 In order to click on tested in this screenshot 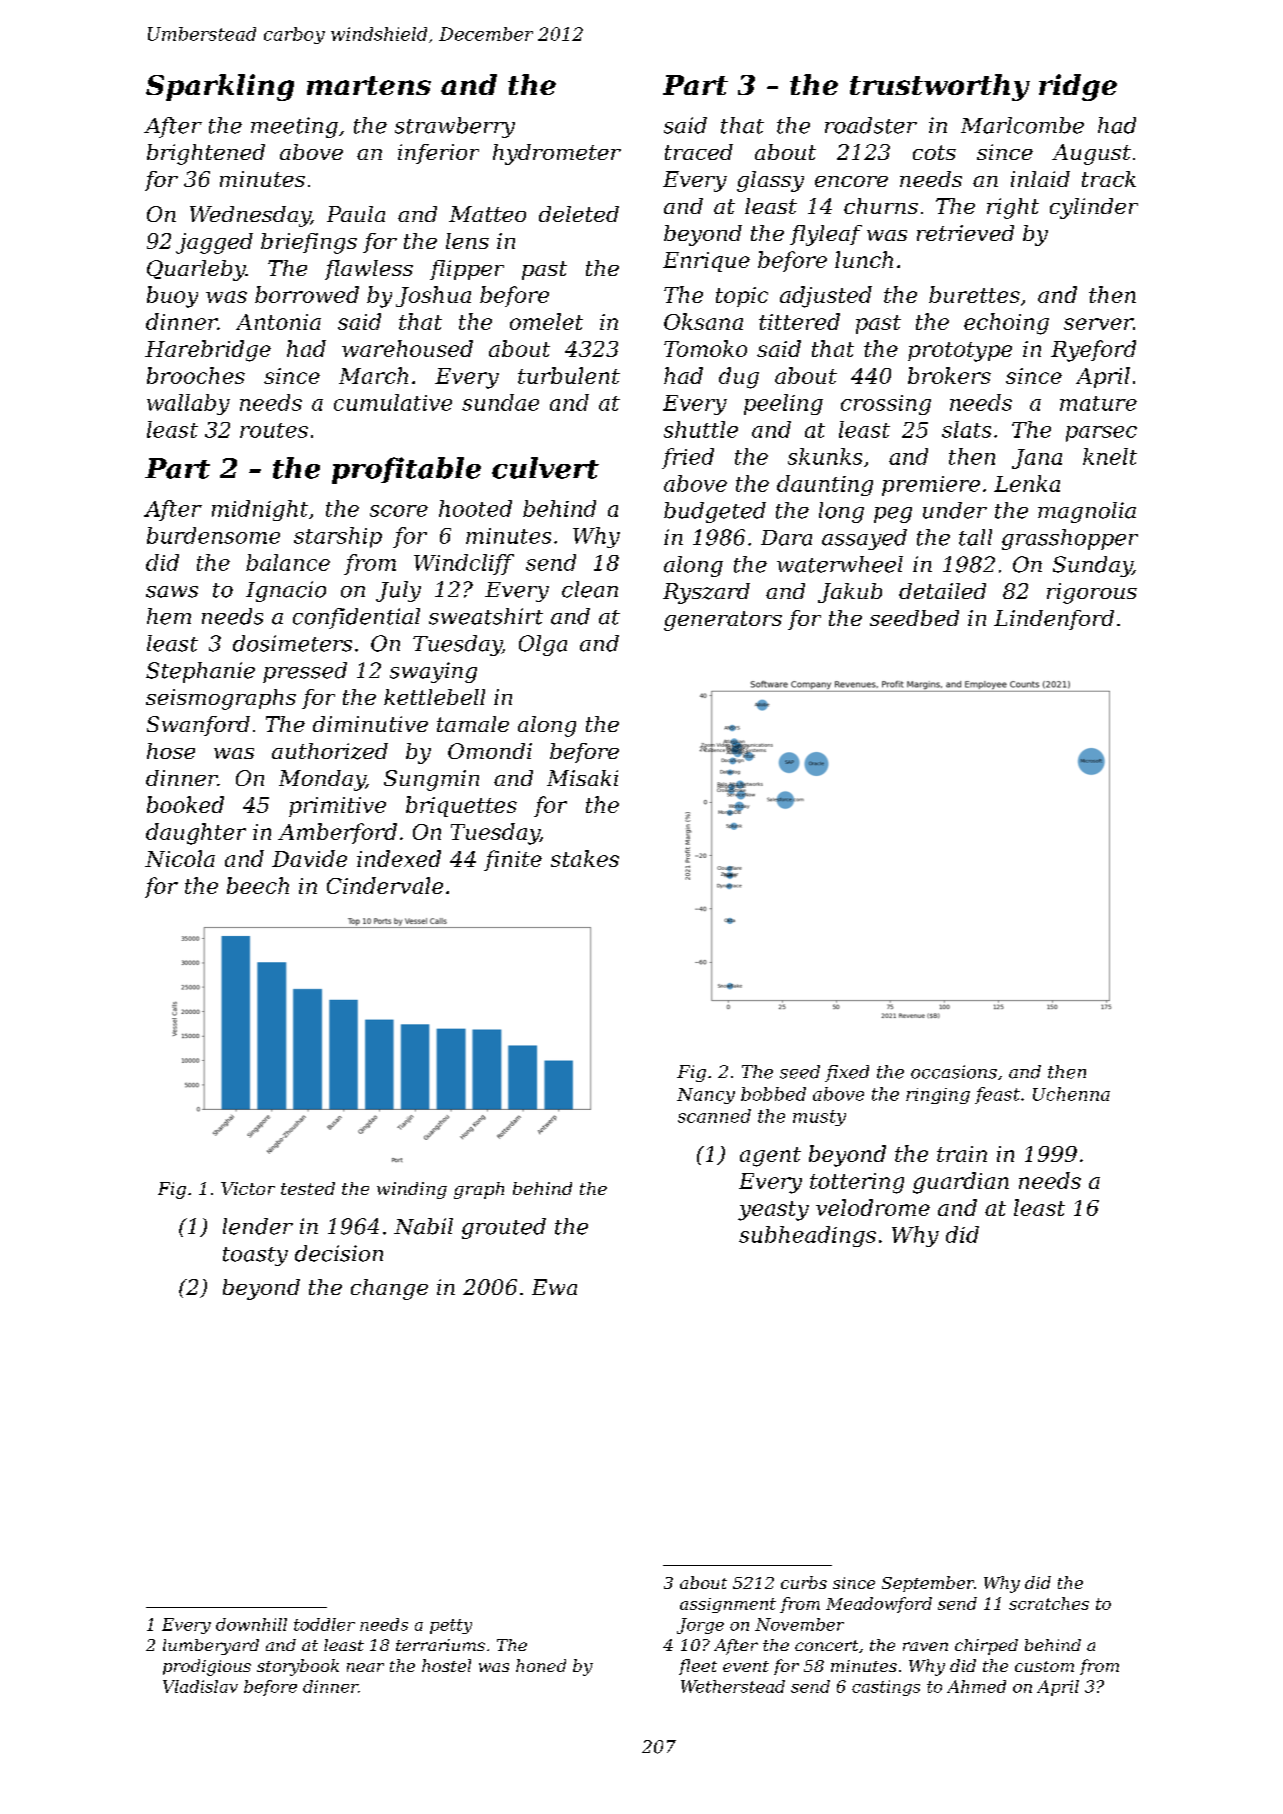, I will do `click(308, 1188)`.
